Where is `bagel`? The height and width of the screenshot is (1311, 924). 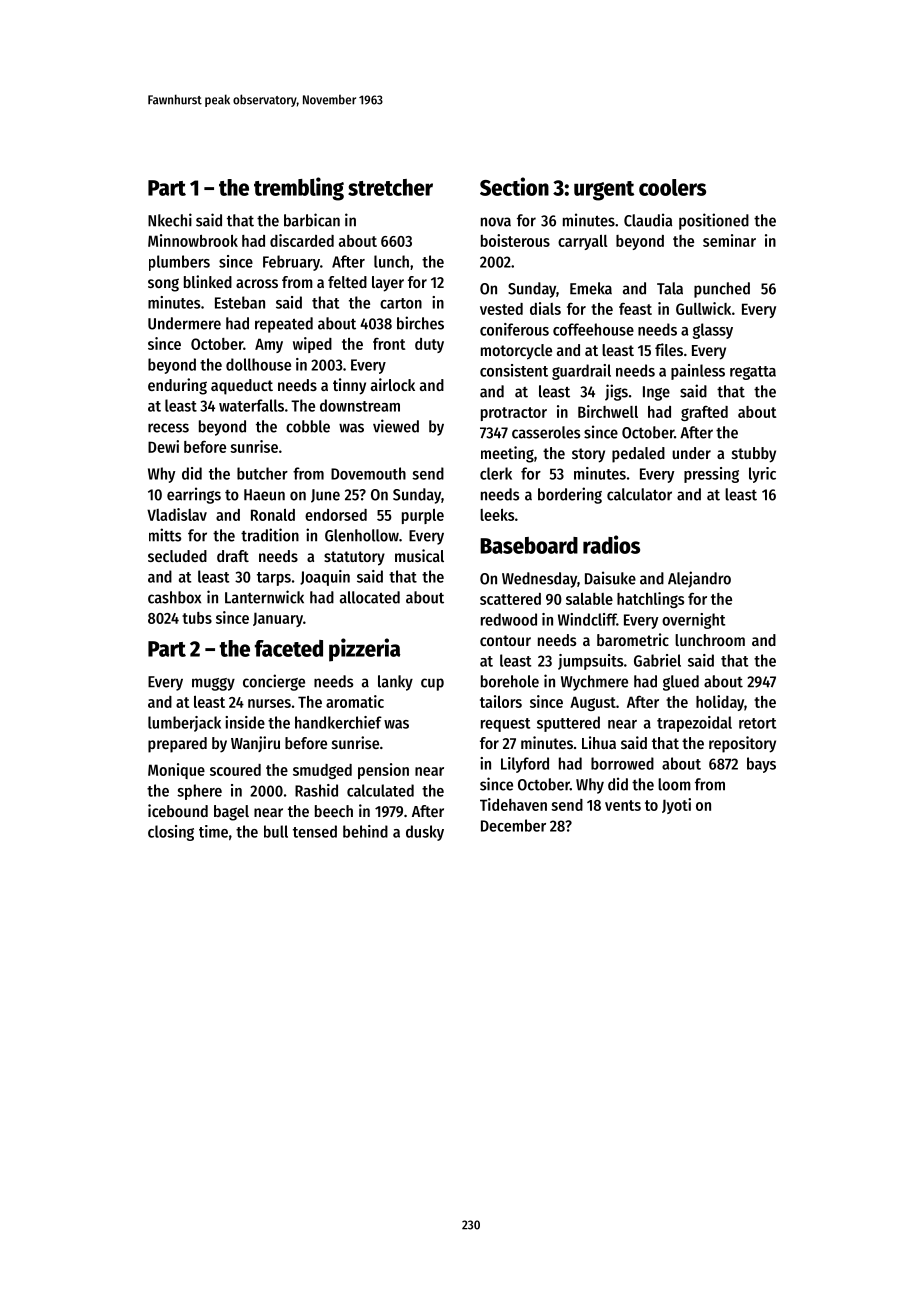
bagel is located at coordinates (231, 813).
